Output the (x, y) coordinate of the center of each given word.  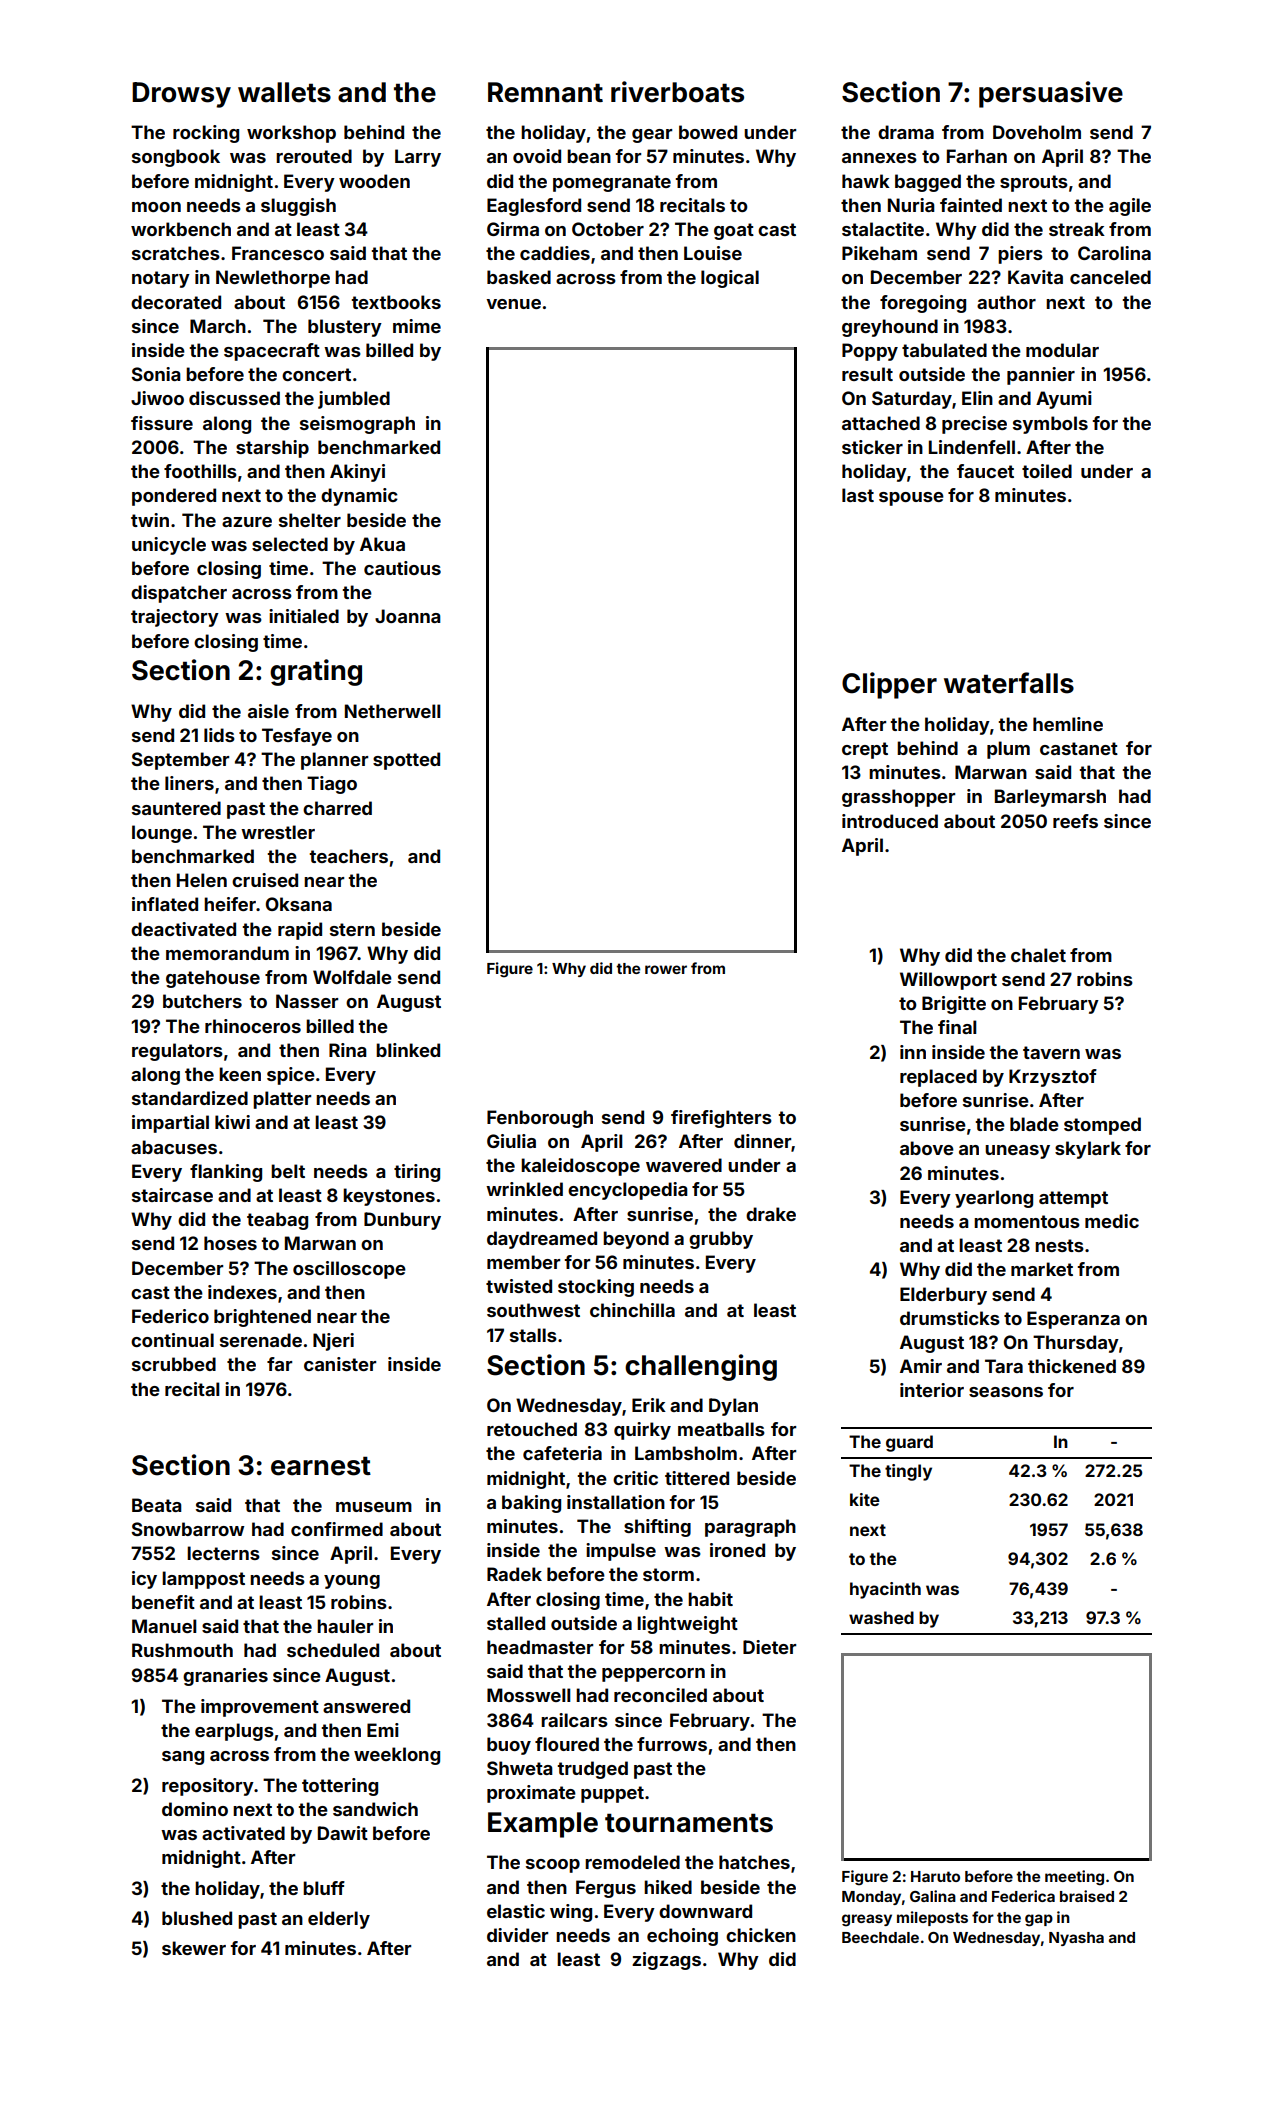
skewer (194, 1948)
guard (909, 1443)
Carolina (1114, 253)
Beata (157, 1505)
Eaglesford (534, 207)
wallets (284, 92)
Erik (649, 1405)
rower (666, 969)
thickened (1072, 1366)
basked (519, 277)
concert (316, 374)
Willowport (948, 981)
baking (531, 1504)
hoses (230, 1243)
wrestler (278, 832)
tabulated (944, 350)
